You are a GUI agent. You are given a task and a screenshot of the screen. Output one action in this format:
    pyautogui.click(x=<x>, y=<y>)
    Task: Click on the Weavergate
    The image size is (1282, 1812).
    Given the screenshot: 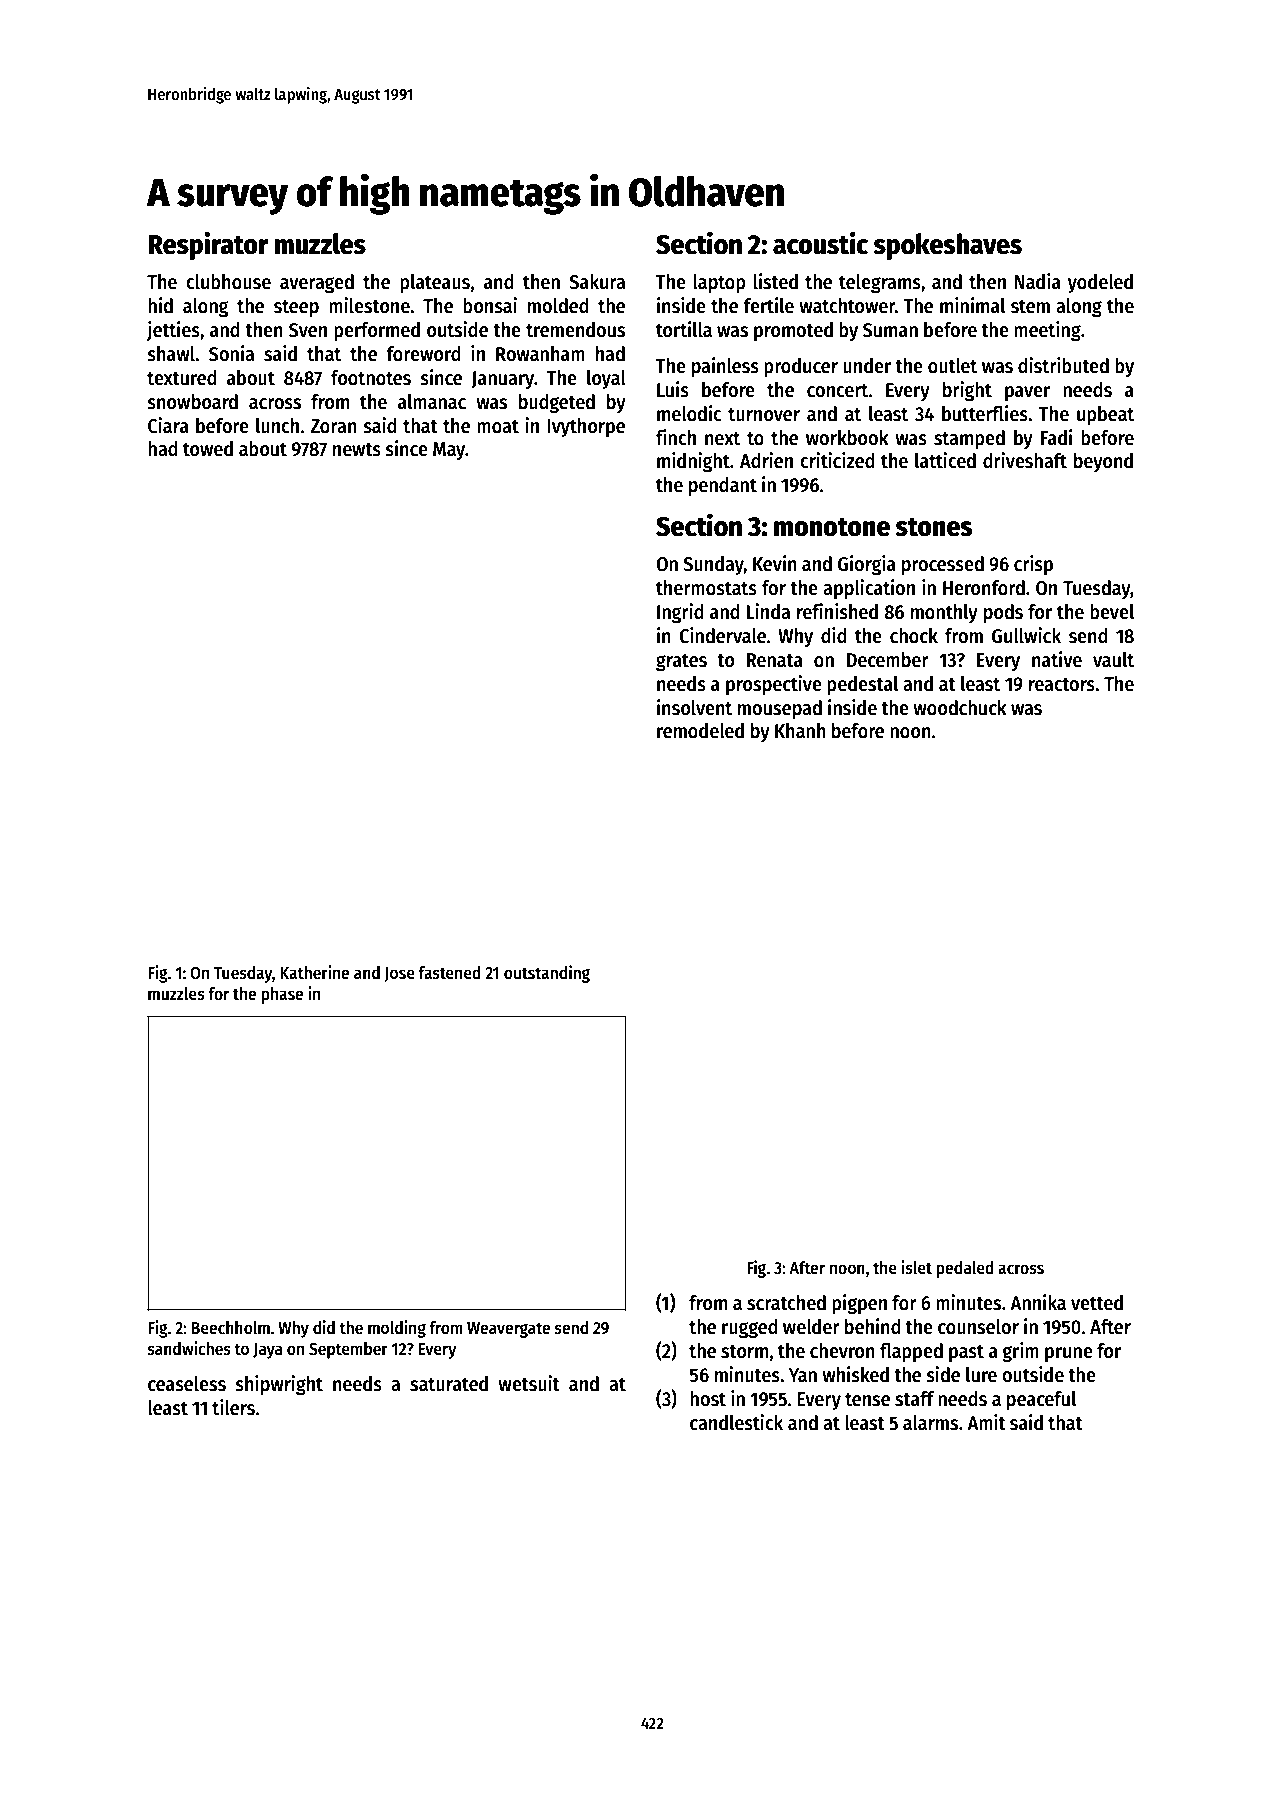 What is the action you would take?
    pyautogui.click(x=508, y=1330)
